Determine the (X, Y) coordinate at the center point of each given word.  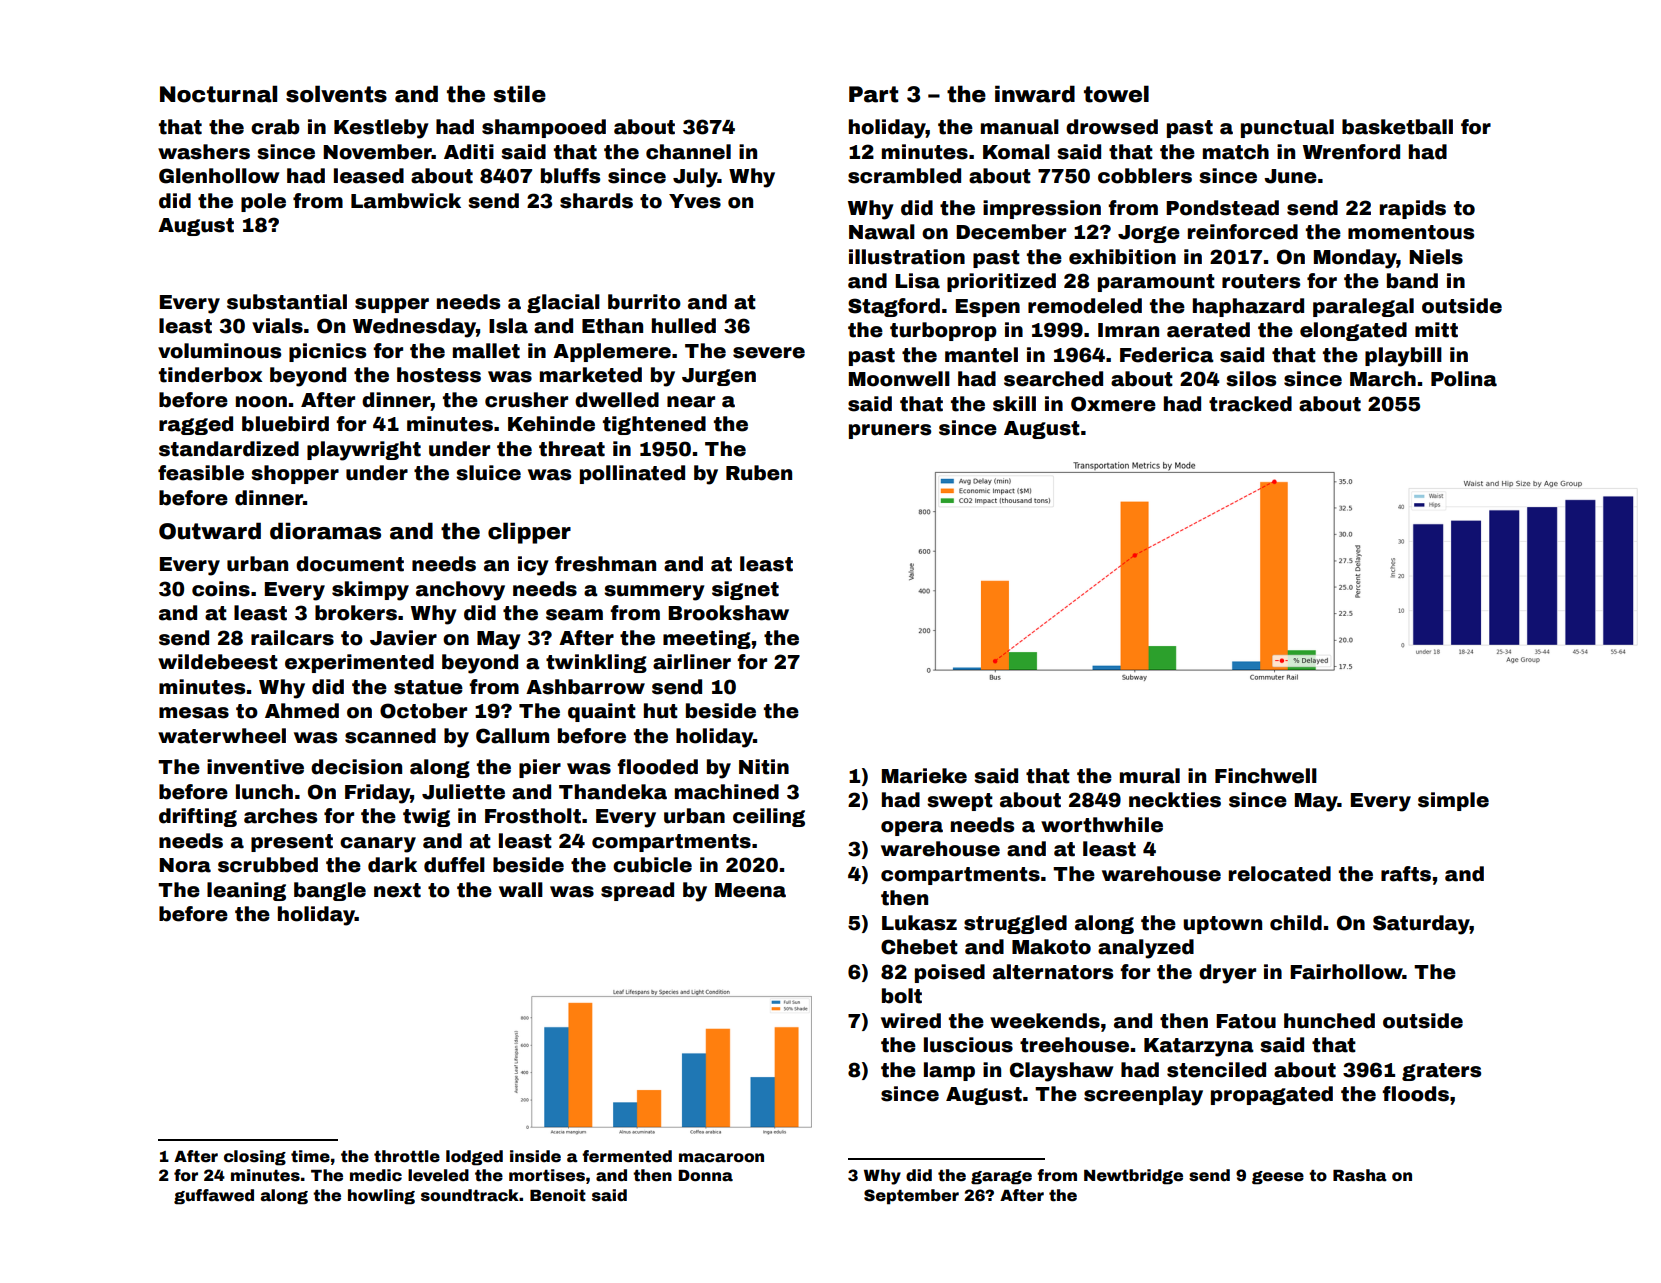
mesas (194, 713)
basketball (1397, 127)
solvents (336, 94)
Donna (705, 1176)
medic (376, 1175)
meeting (707, 639)
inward (1035, 94)
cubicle (652, 865)
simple (1453, 801)
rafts (1406, 874)
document (350, 564)
